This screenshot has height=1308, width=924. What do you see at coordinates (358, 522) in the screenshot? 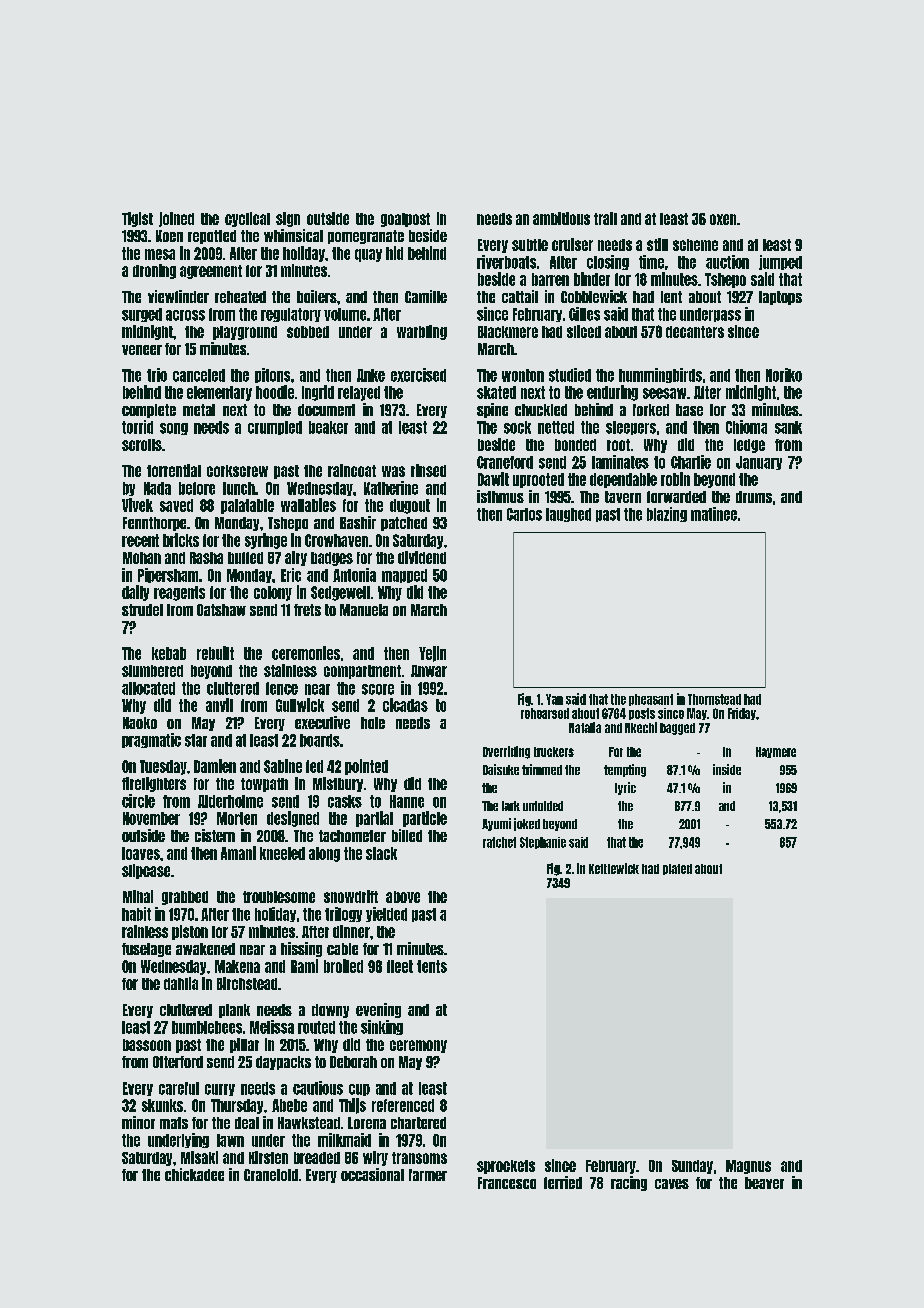
I see `Bashir` at bounding box center [358, 522].
